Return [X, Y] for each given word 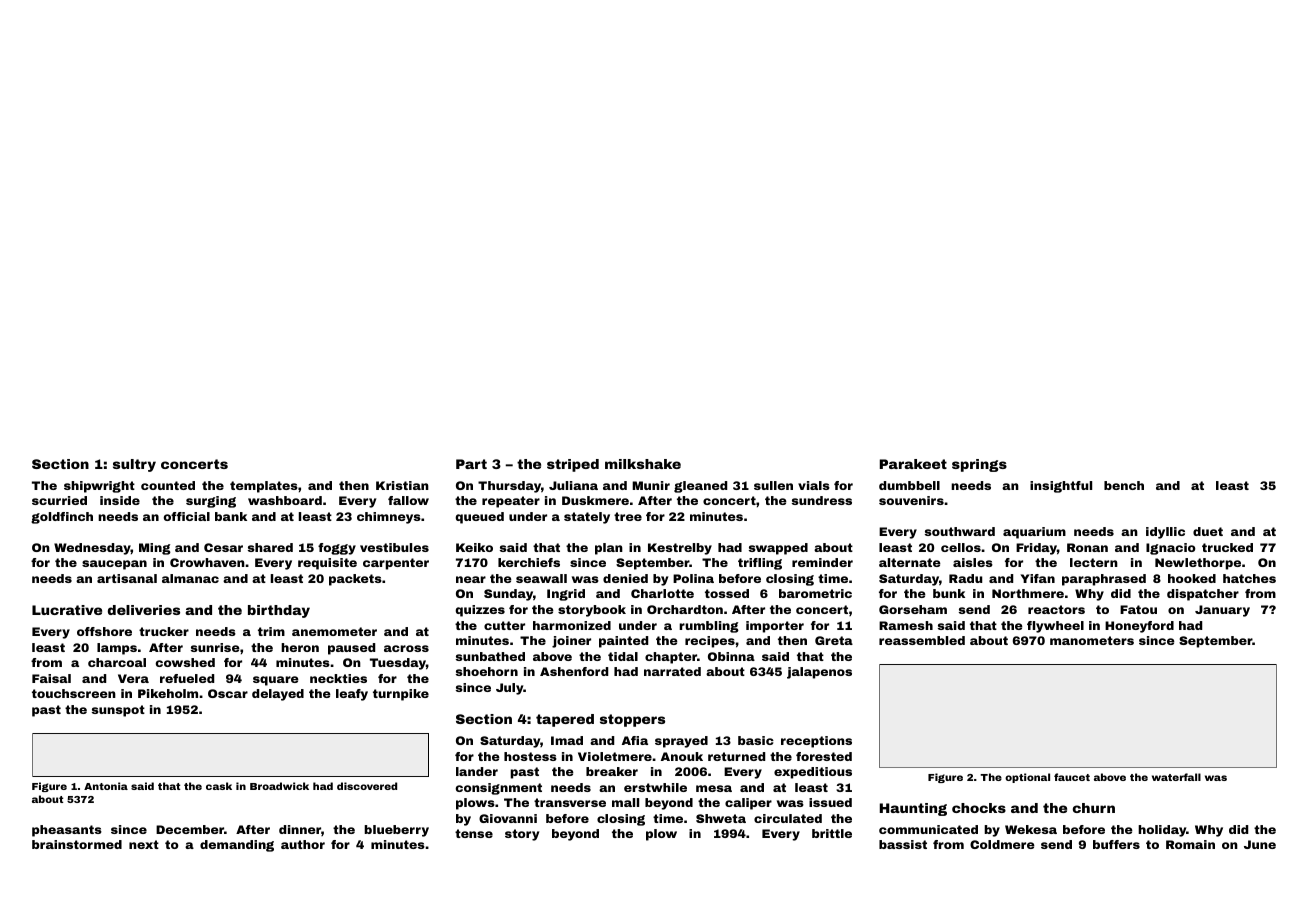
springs [979, 465]
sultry [134, 465]
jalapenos [819, 673]
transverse [570, 802]
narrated [672, 671]
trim [271, 631]
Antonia [106, 786]
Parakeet [913, 464]
